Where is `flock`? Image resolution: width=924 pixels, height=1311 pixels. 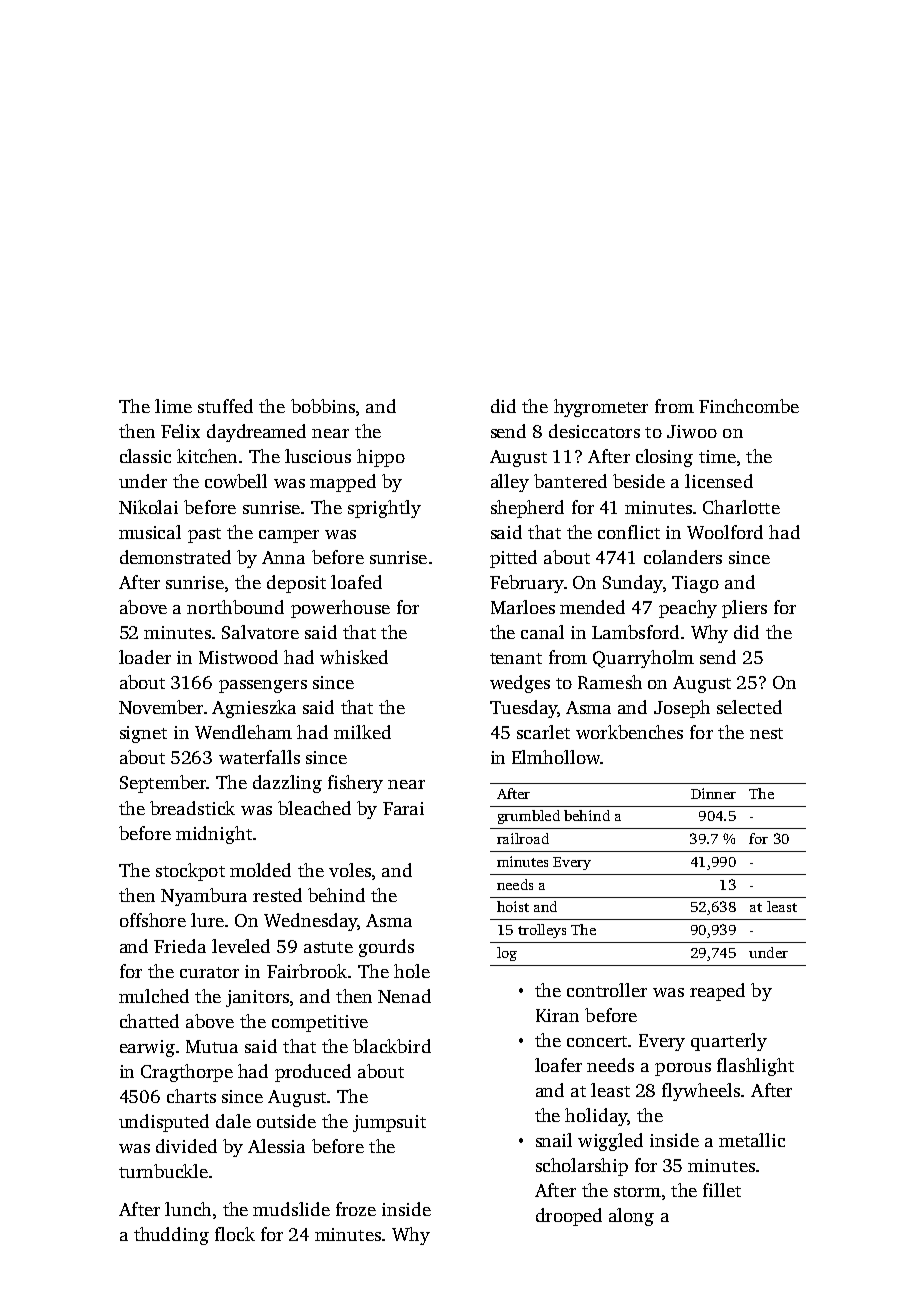
flock is located at coordinates (235, 1234).
